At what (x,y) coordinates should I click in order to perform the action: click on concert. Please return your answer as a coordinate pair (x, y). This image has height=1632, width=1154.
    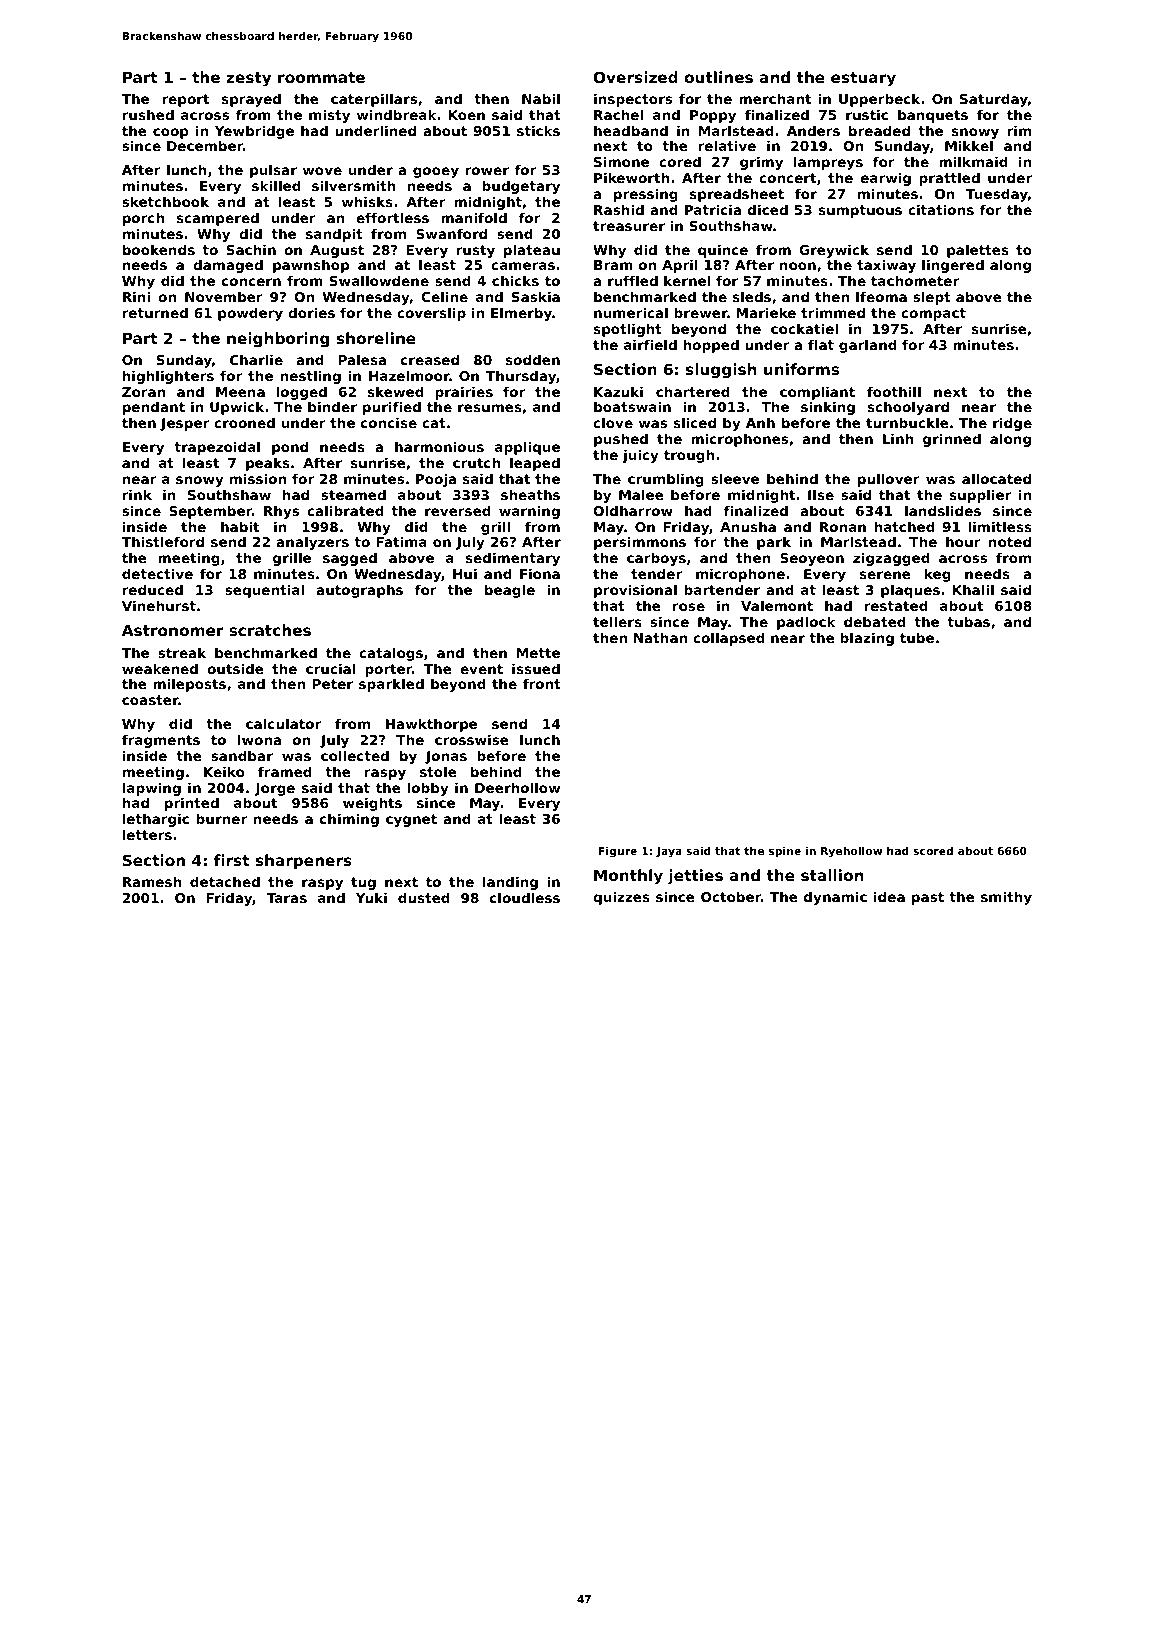
    Looking at the image, I should click on (787, 178).
